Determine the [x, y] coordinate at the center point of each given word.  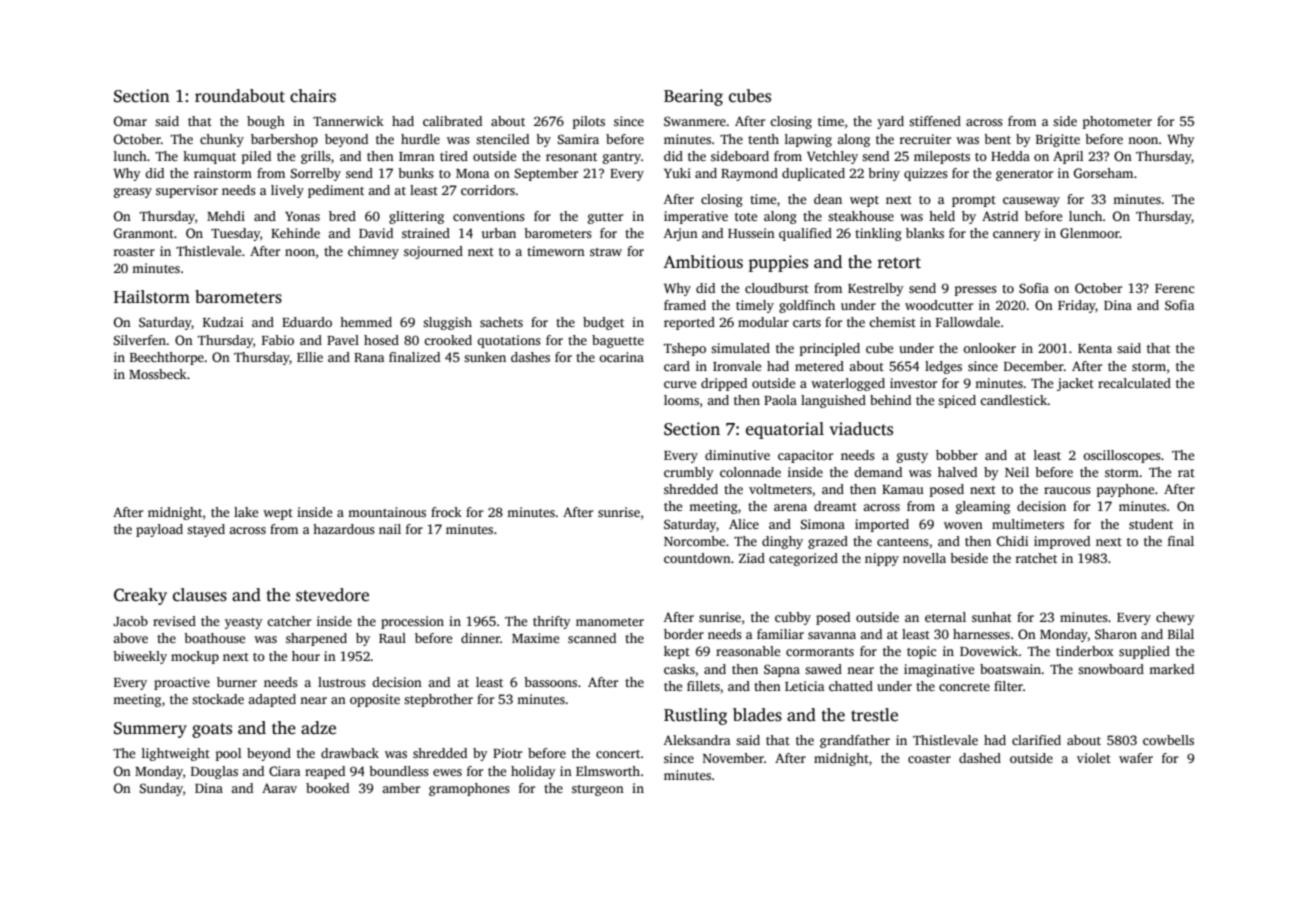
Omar [130, 121]
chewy [1175, 618]
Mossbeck [158, 374]
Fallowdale [968, 322]
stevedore [332, 595]
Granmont [144, 233]
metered [819, 366]
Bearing [693, 97]
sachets [501, 322]
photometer [1117, 122]
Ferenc [1174, 288]
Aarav [279, 788]
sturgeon [598, 790]
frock [446, 512]
